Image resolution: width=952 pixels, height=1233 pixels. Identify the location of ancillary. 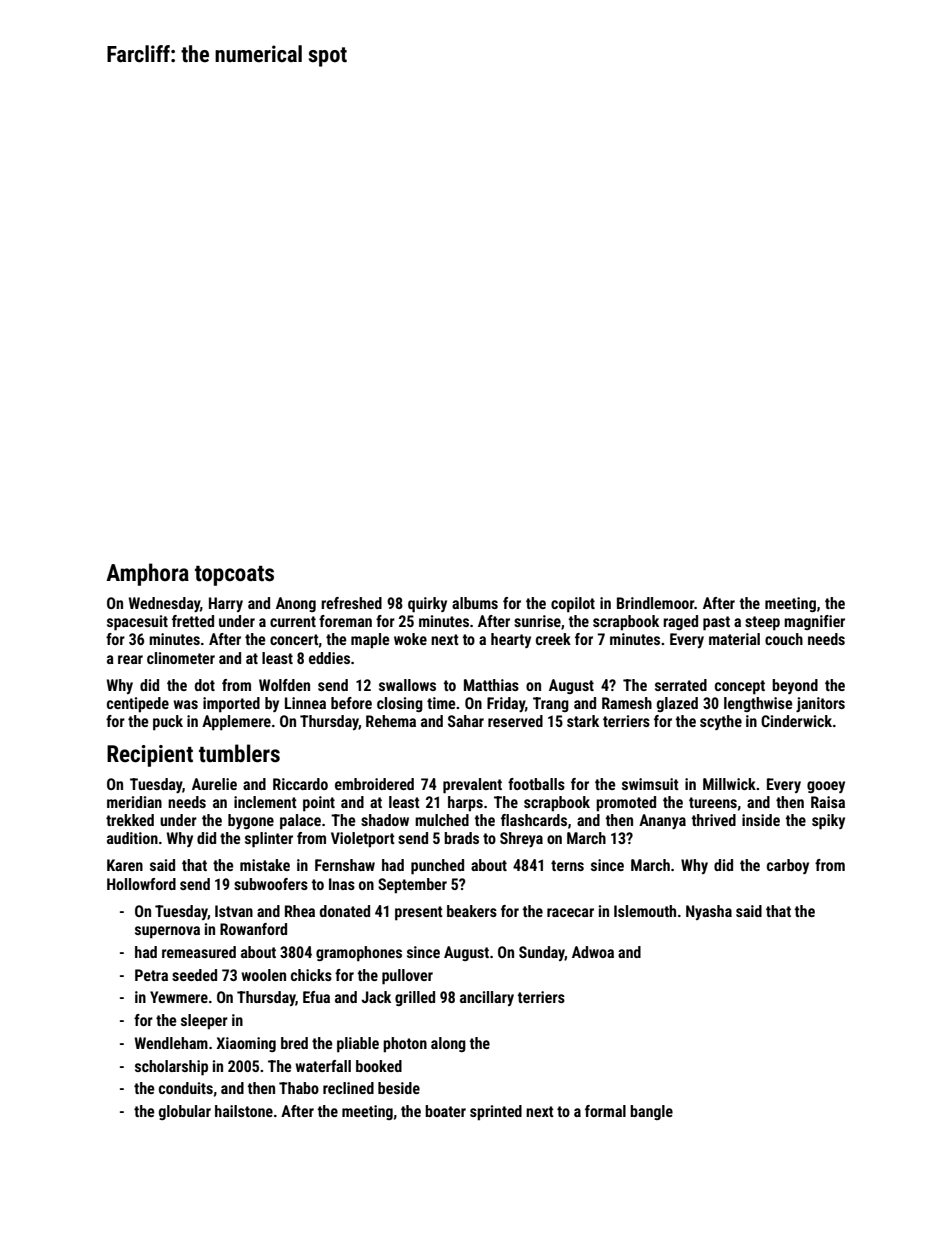
(487, 998).
